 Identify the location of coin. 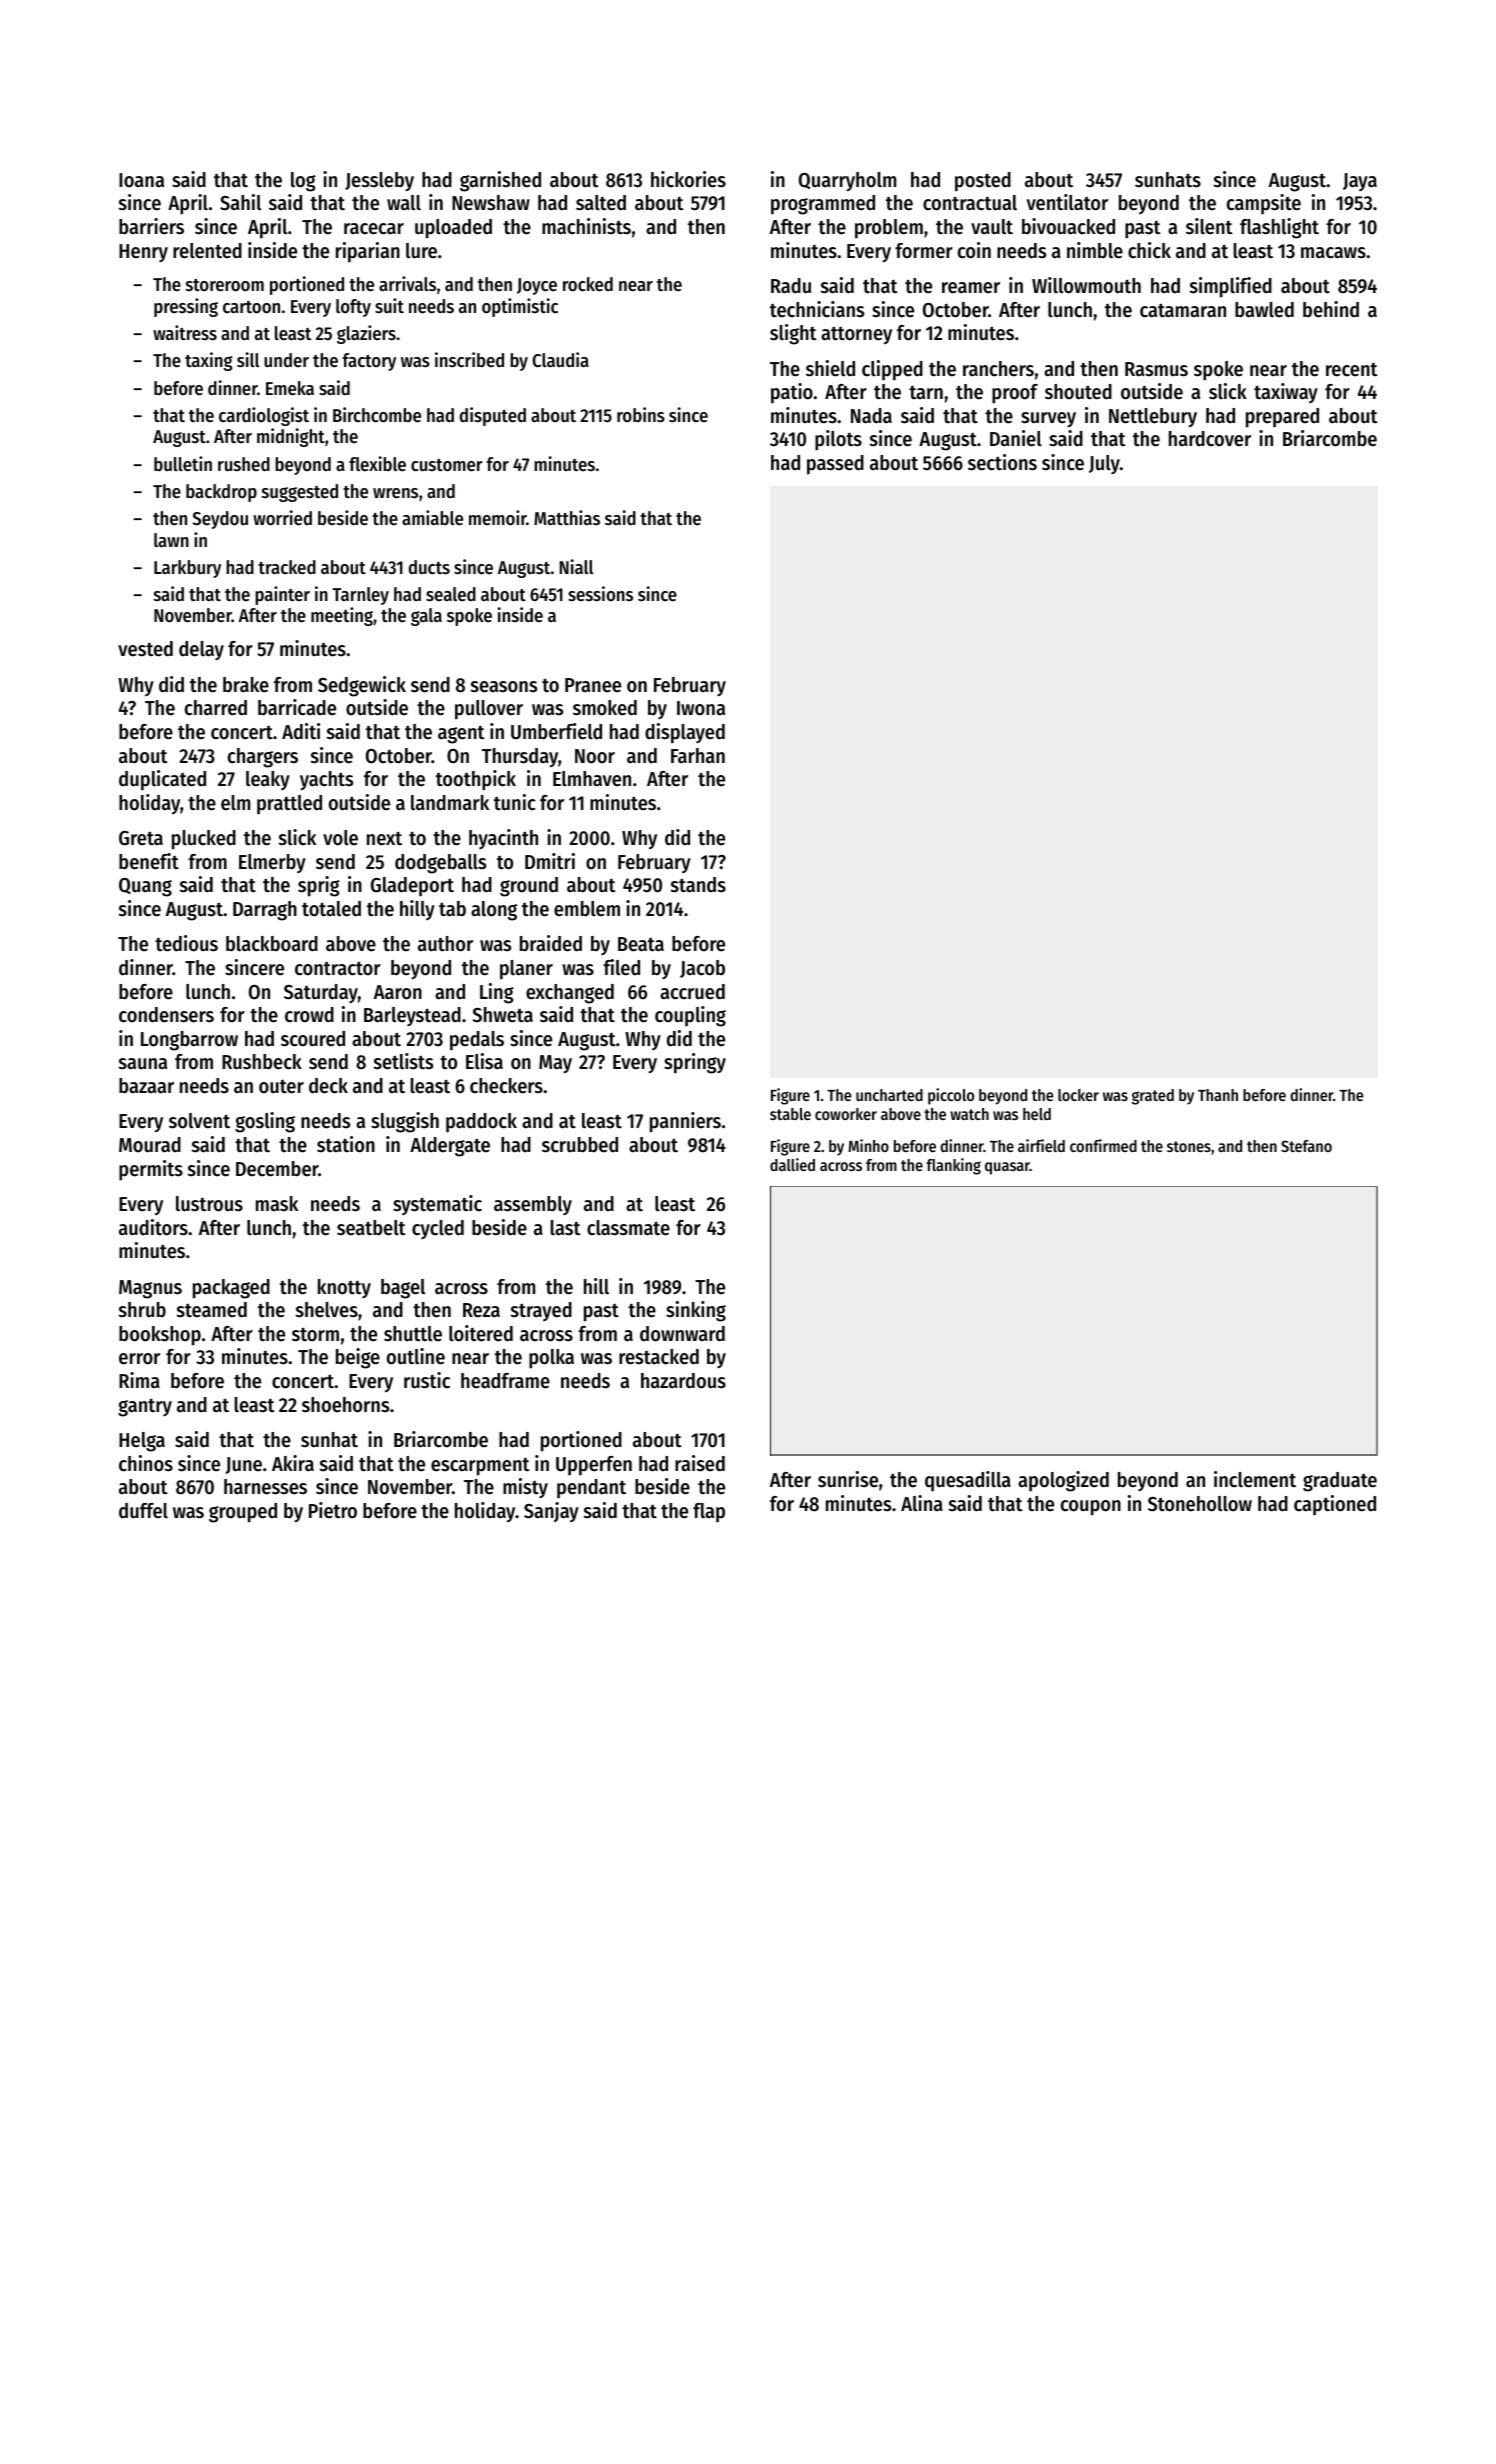
(974, 250).
